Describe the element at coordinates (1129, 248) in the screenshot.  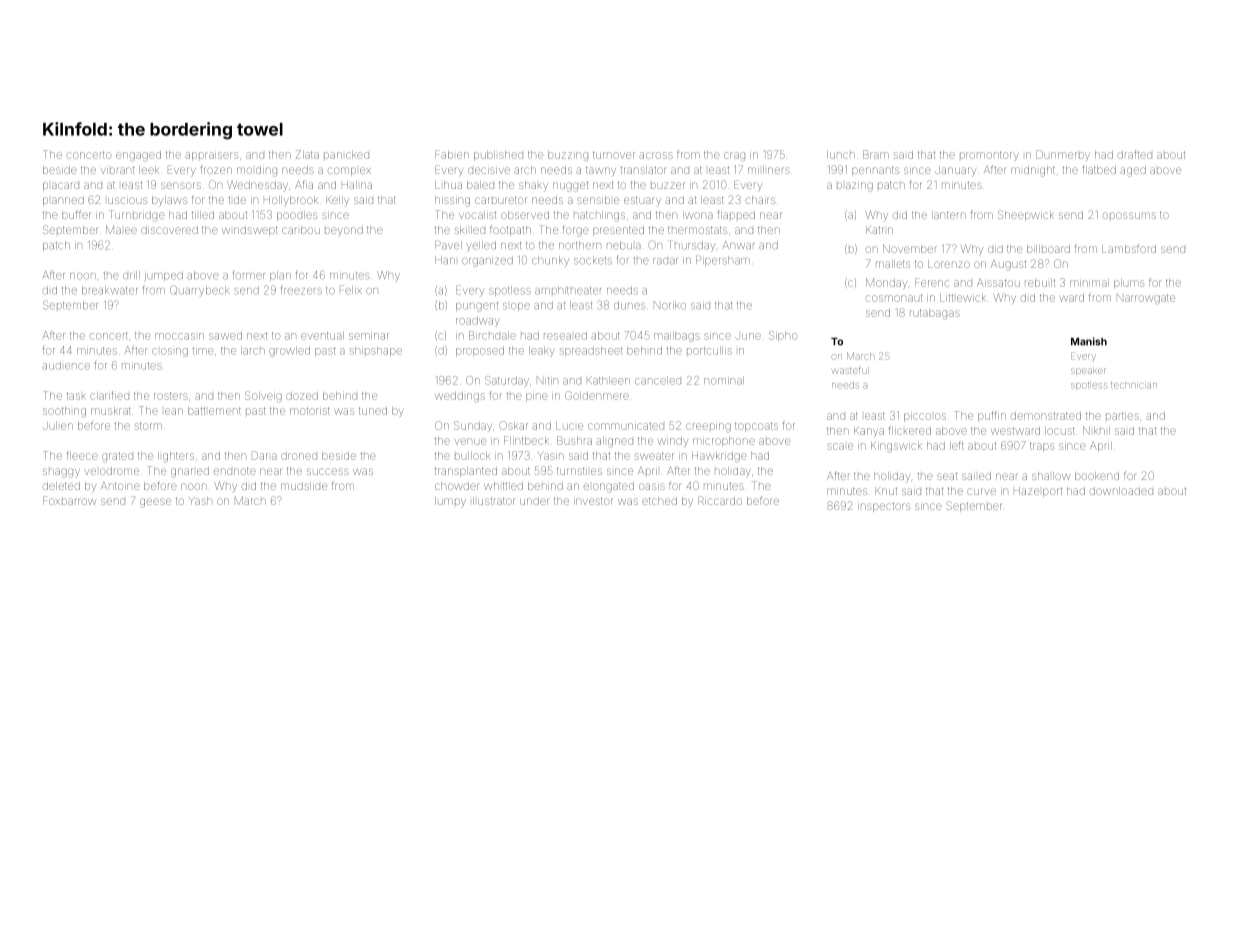
I see `Lambsford` at that location.
